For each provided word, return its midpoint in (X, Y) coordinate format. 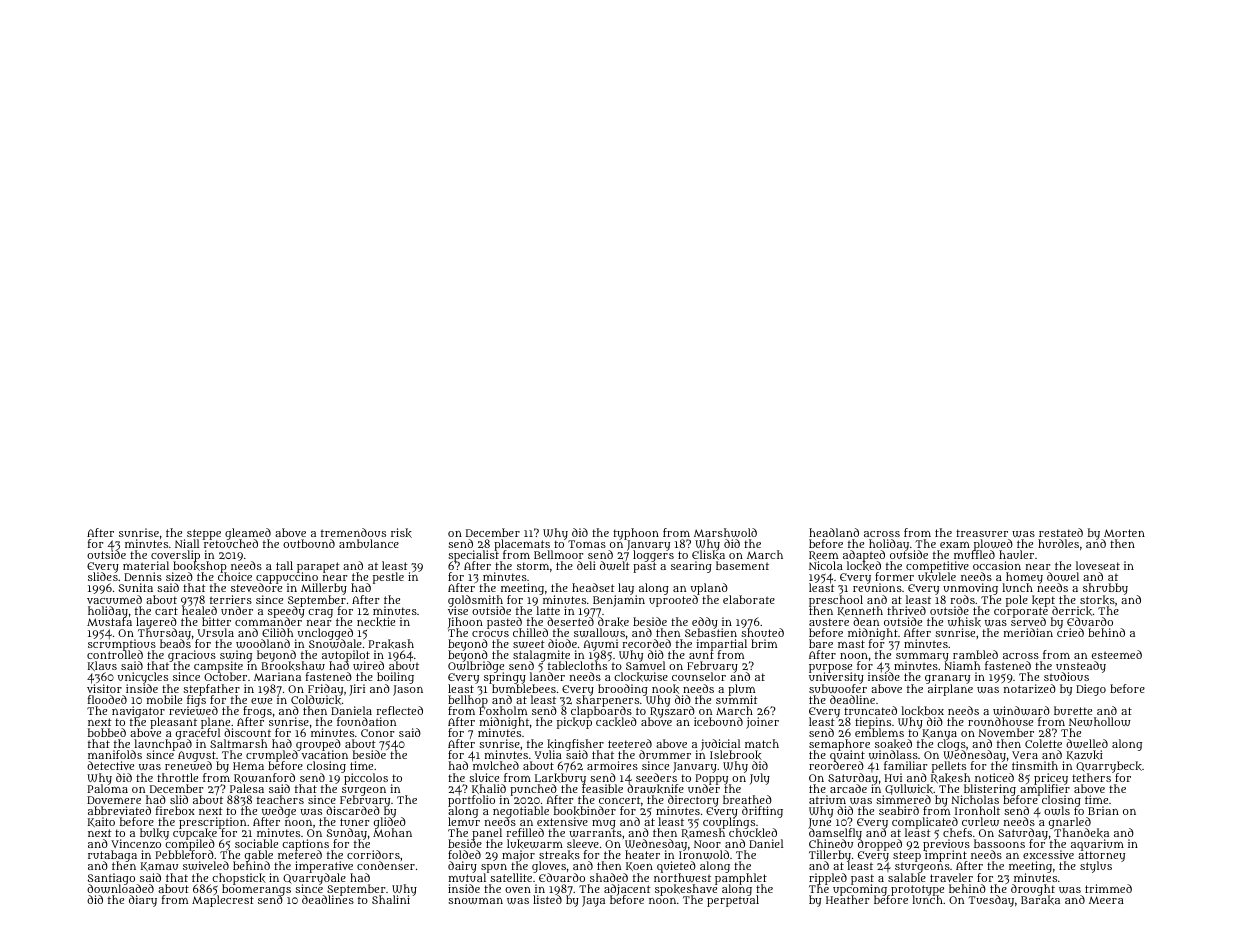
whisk (964, 622)
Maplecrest (223, 901)
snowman (475, 900)
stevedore (256, 588)
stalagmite (541, 656)
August (197, 757)
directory (693, 801)
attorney (1101, 857)
